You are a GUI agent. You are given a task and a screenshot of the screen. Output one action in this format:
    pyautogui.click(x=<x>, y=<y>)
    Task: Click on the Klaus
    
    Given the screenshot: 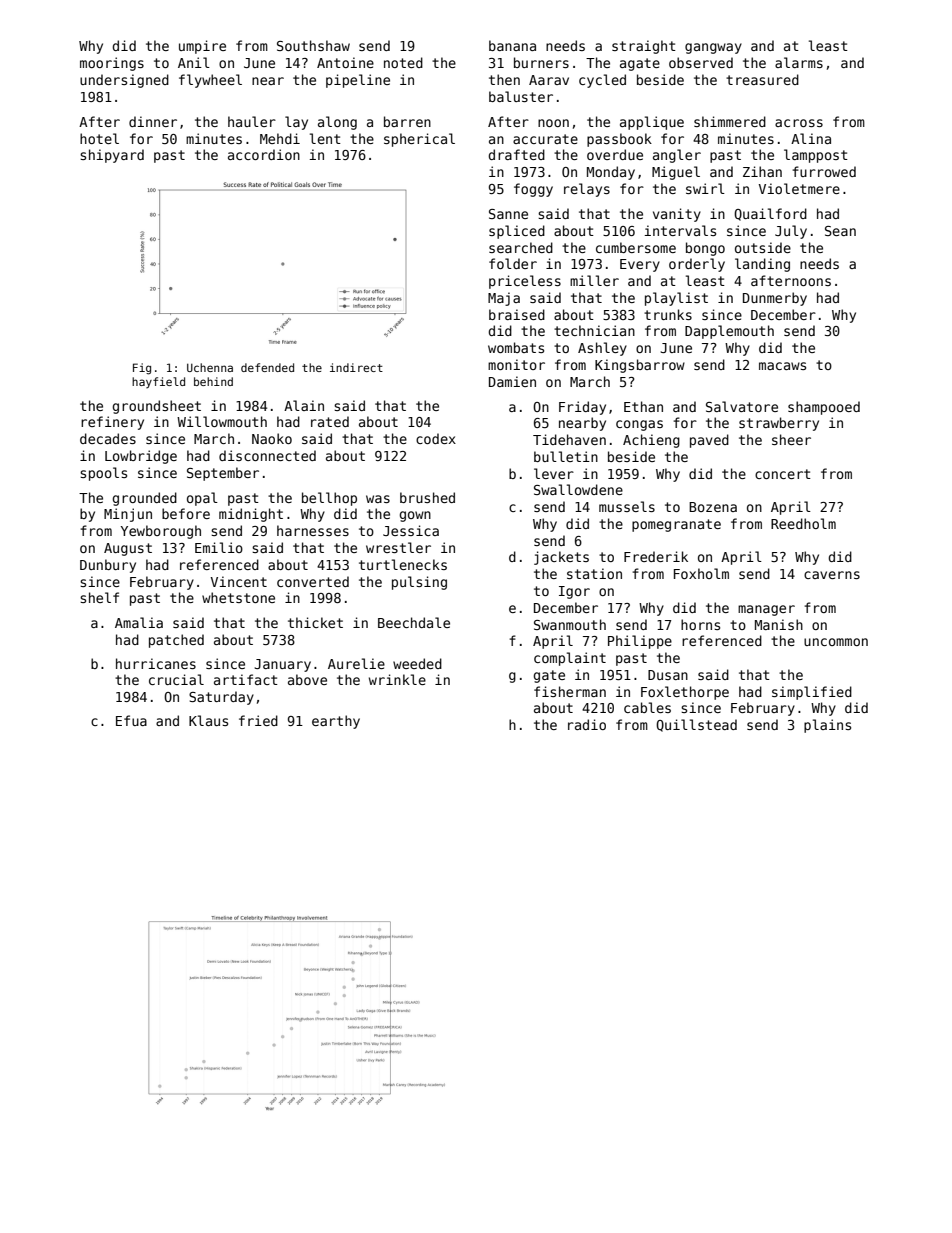 What is the action you would take?
    pyautogui.click(x=208, y=720)
